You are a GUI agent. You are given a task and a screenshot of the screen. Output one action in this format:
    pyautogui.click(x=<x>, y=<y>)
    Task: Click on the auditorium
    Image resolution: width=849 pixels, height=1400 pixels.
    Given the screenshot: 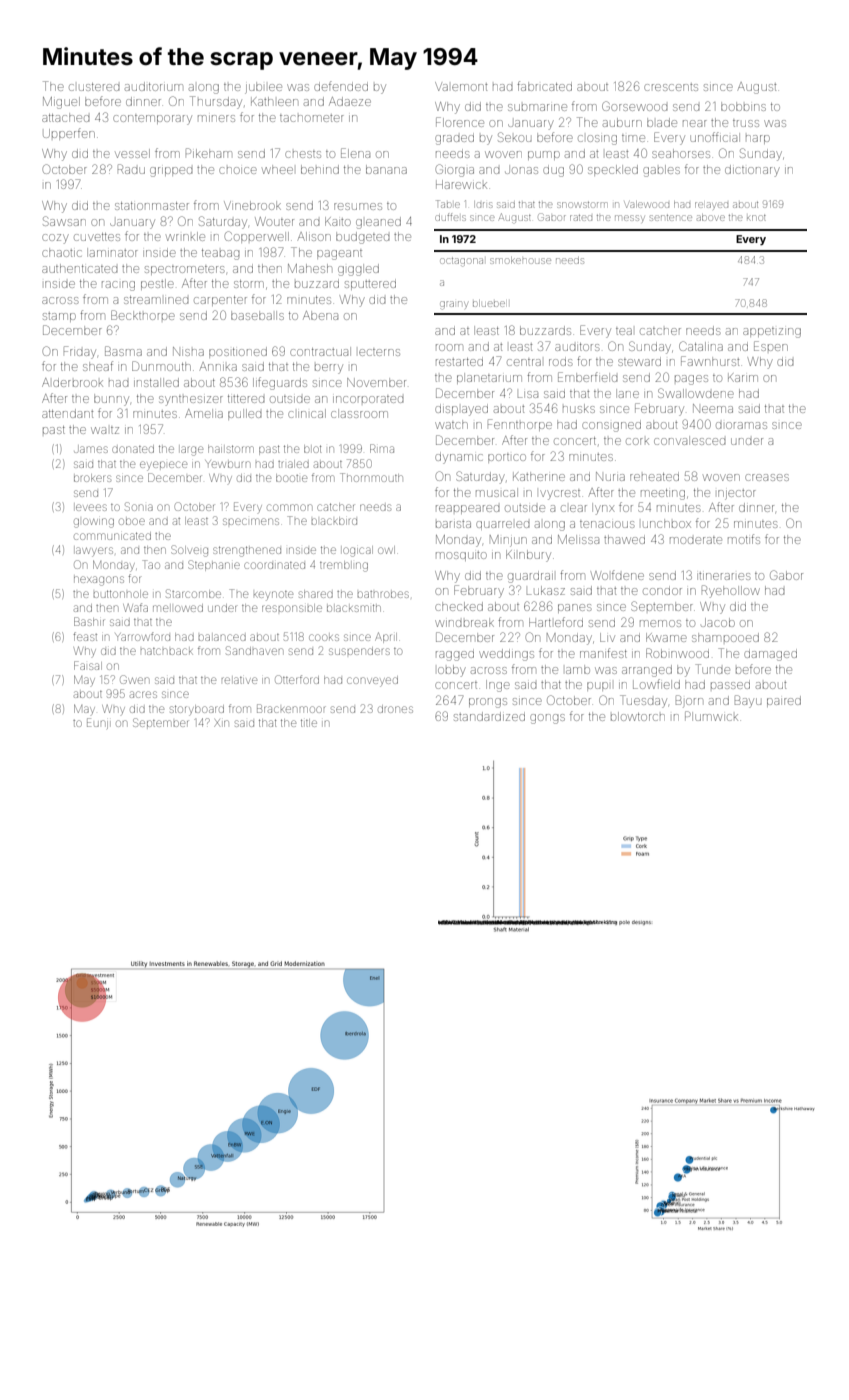 What is the action you would take?
    pyautogui.click(x=154, y=86)
